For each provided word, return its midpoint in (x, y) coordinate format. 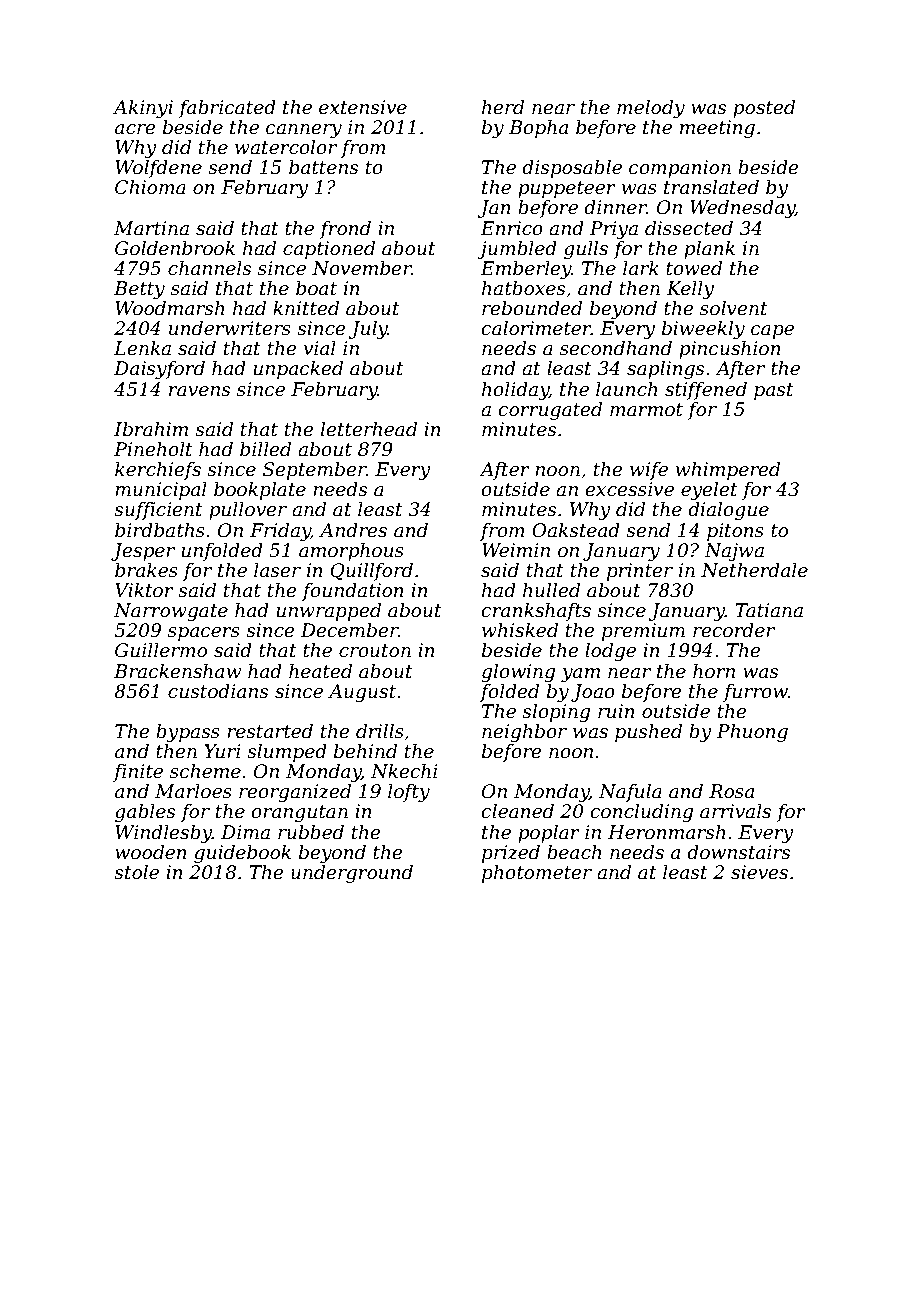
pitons (735, 532)
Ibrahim (151, 429)
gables (145, 813)
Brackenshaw (177, 671)
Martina (151, 228)
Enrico (511, 228)
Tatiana (769, 610)
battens (323, 167)
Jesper (143, 552)
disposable (572, 169)
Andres (353, 530)
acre (135, 129)
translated (711, 187)
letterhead (369, 429)
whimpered (728, 471)
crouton (375, 651)
